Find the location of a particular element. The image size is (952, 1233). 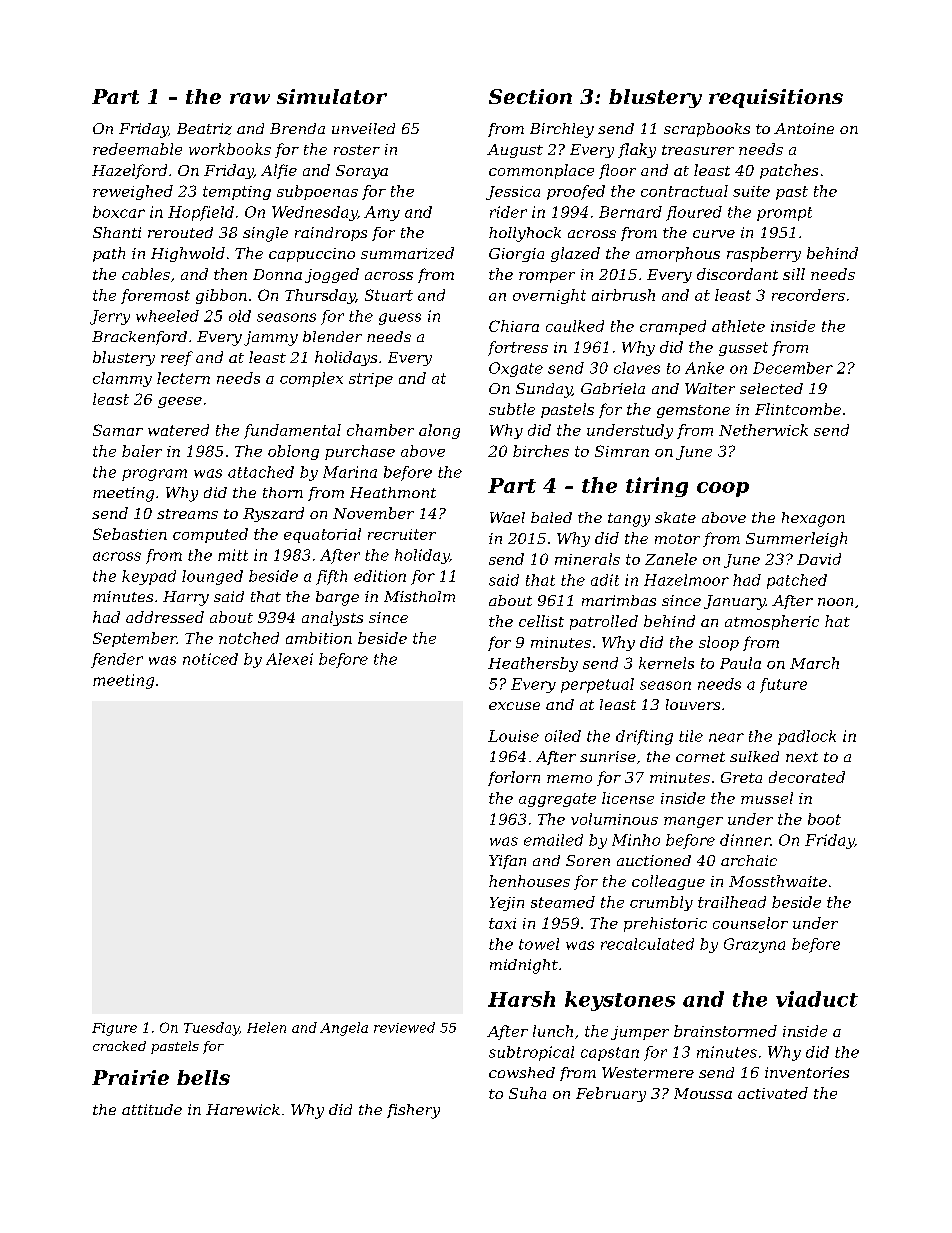

forlorn is located at coordinates (514, 778).
